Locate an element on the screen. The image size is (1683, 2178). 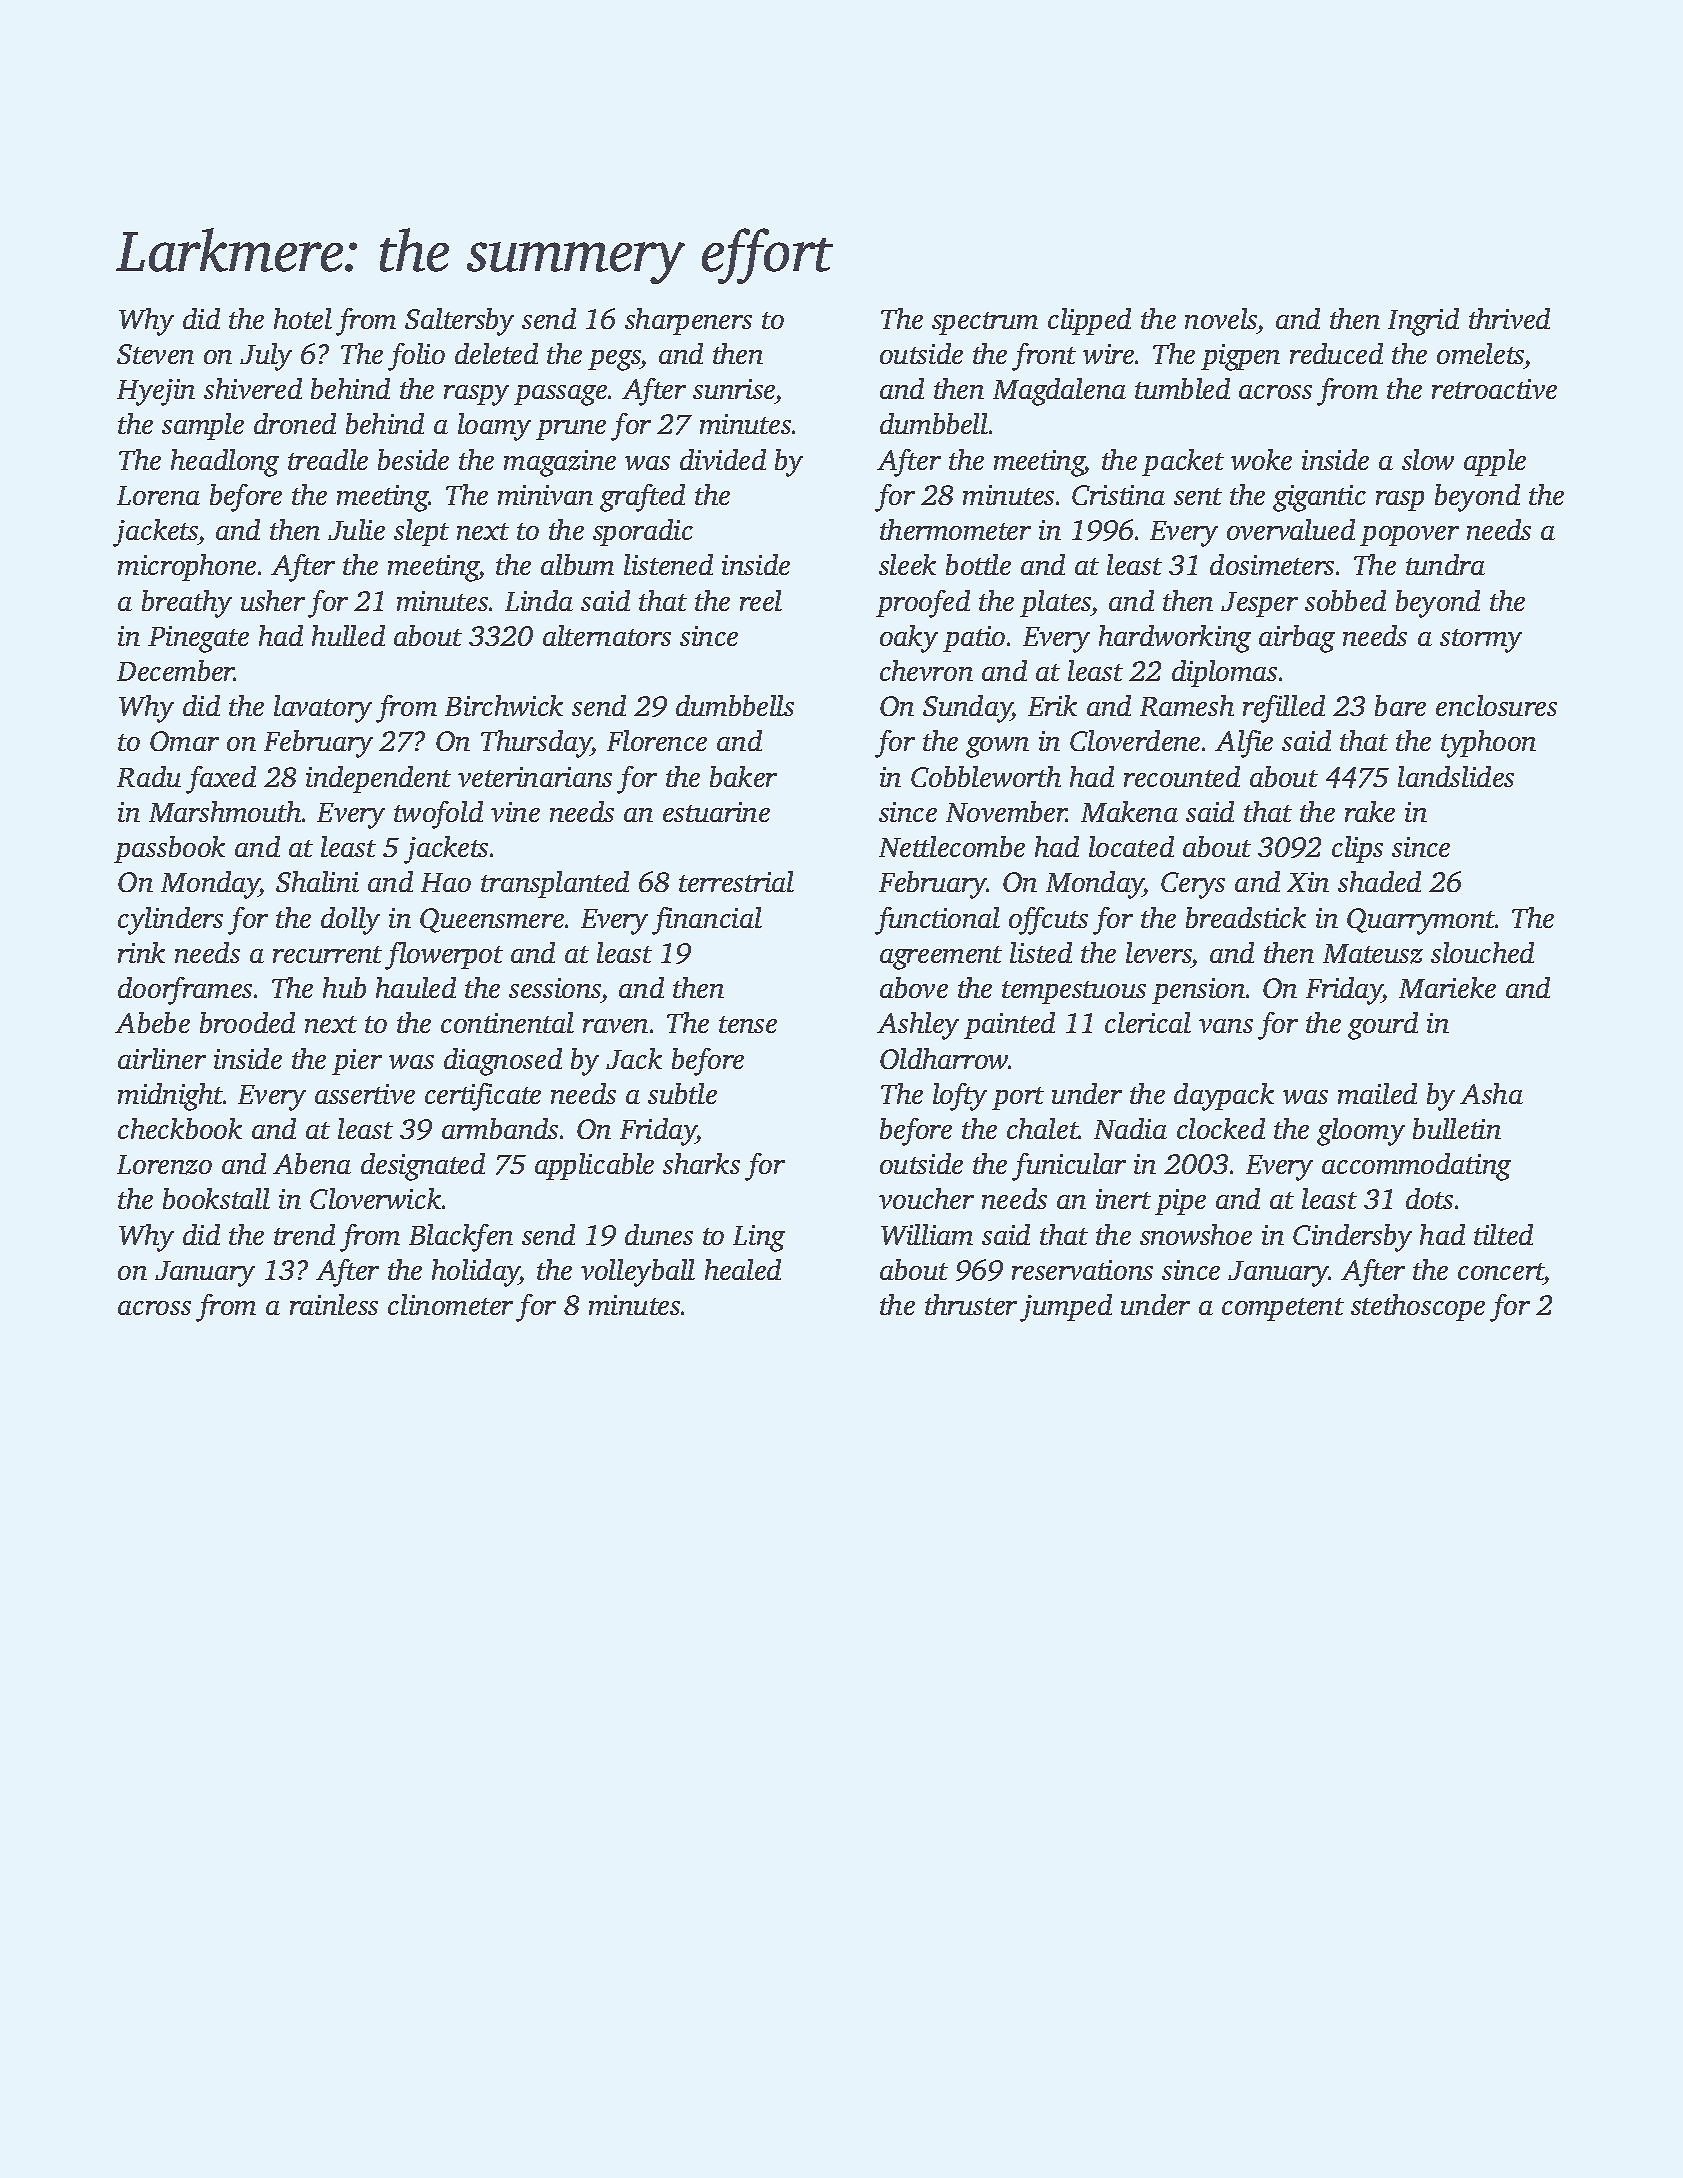
novels is located at coordinates (1221, 318).
